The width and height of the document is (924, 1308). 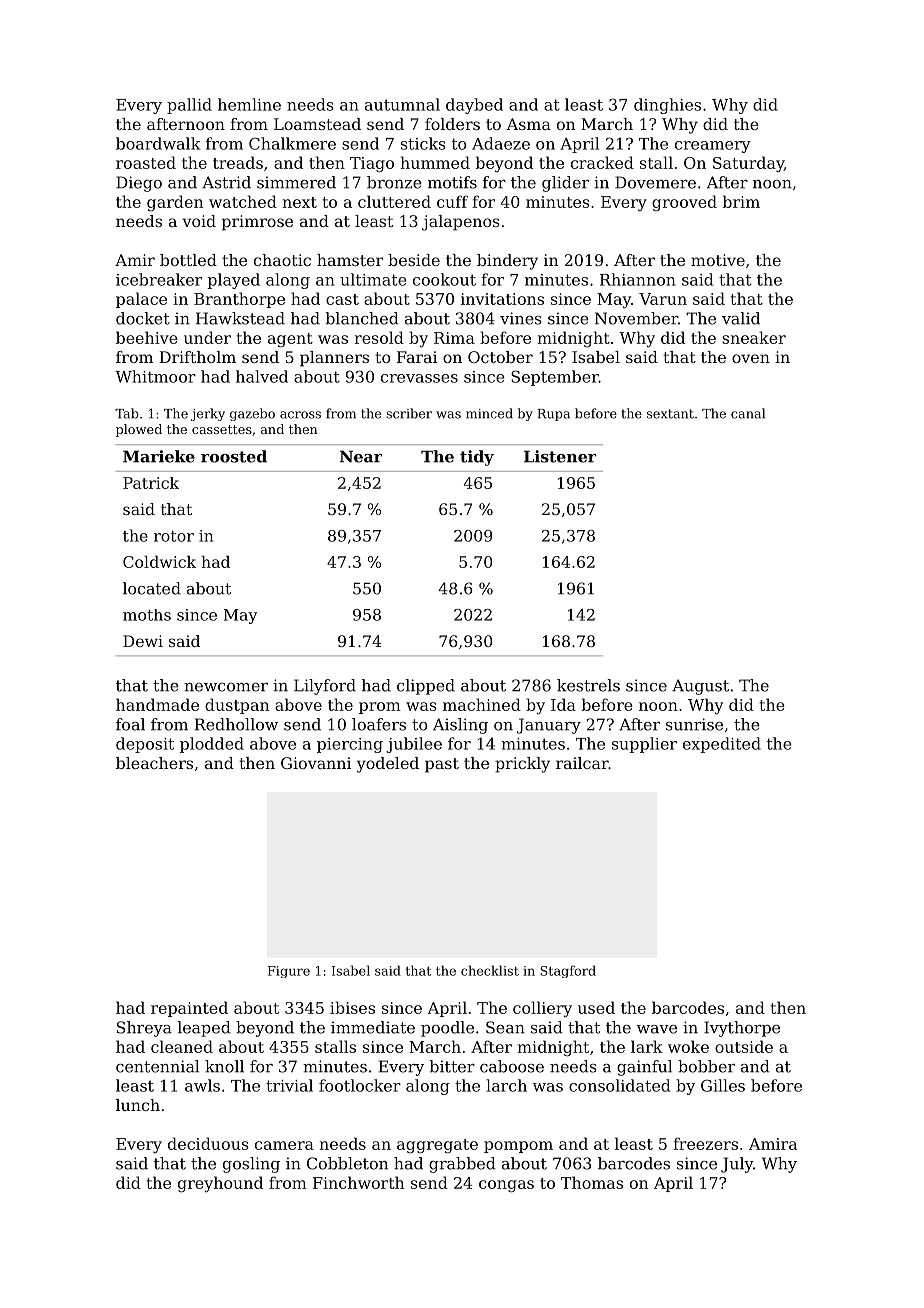 I want to click on expedited, so click(x=722, y=745).
